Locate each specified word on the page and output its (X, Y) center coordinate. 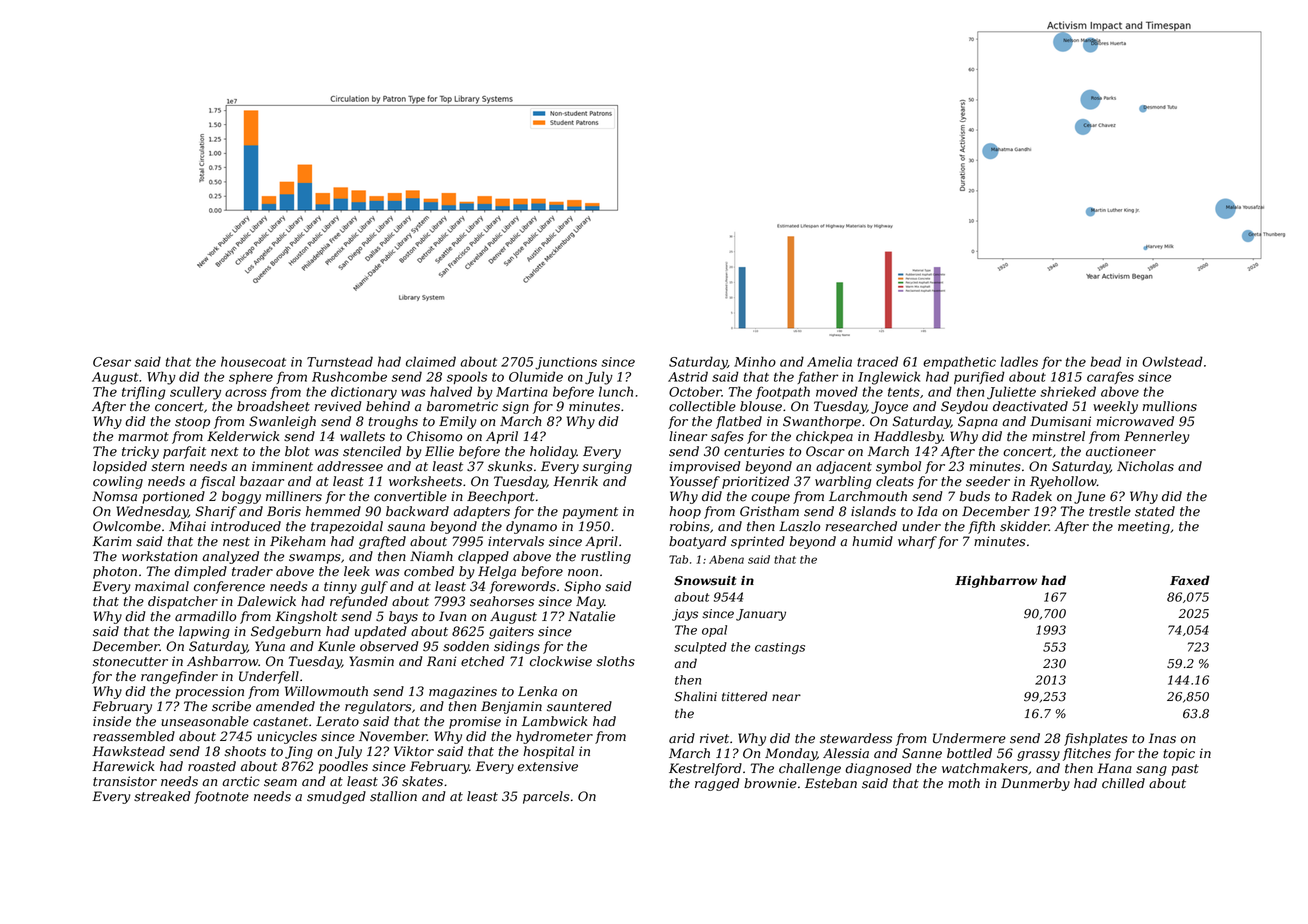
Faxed (1190, 580)
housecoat (253, 361)
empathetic (959, 362)
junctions (566, 363)
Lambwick (555, 721)
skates (422, 781)
